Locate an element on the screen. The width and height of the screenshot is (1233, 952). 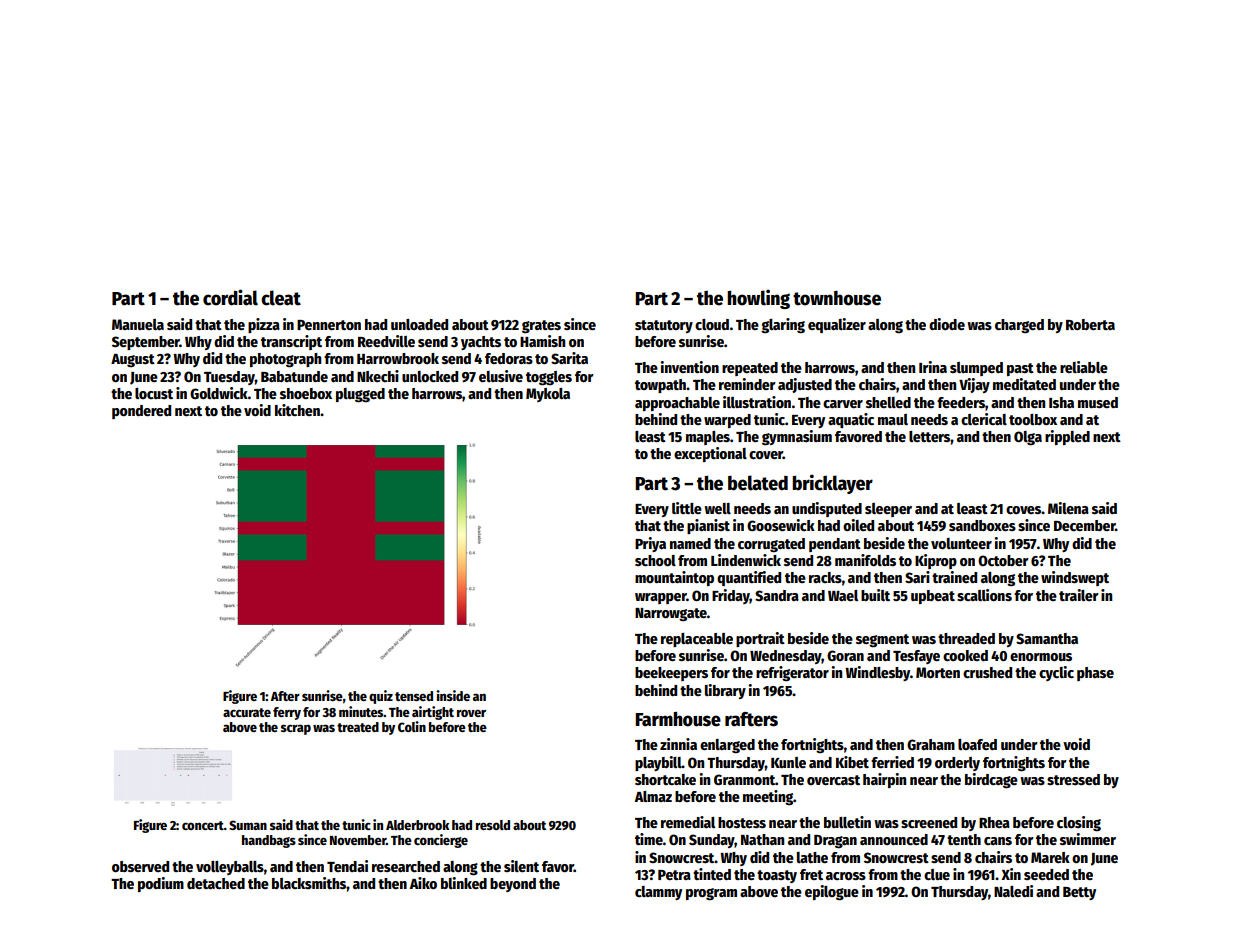
concert is located at coordinates (203, 825).
